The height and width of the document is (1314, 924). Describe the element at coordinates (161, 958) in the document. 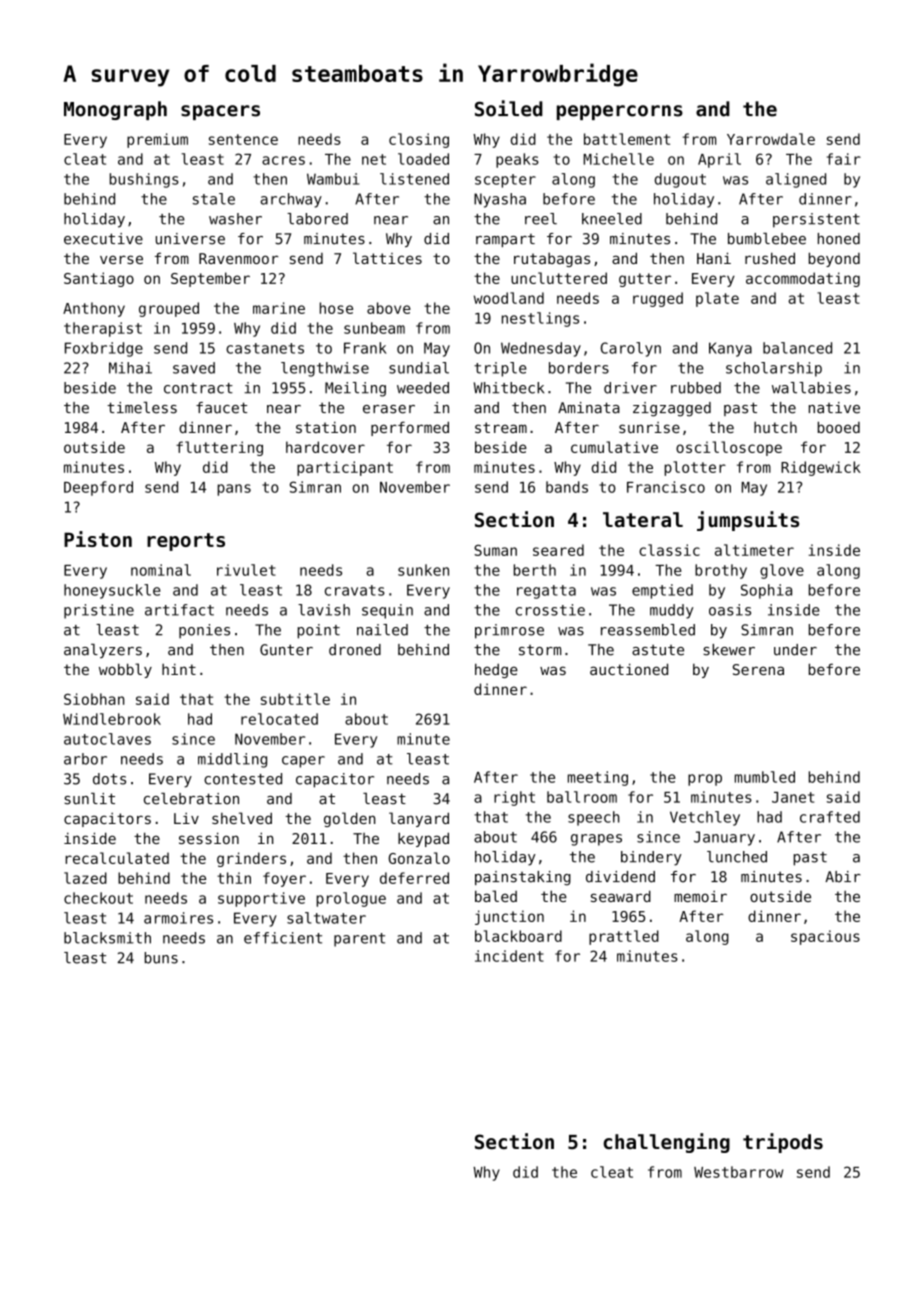

I see `buns` at that location.
